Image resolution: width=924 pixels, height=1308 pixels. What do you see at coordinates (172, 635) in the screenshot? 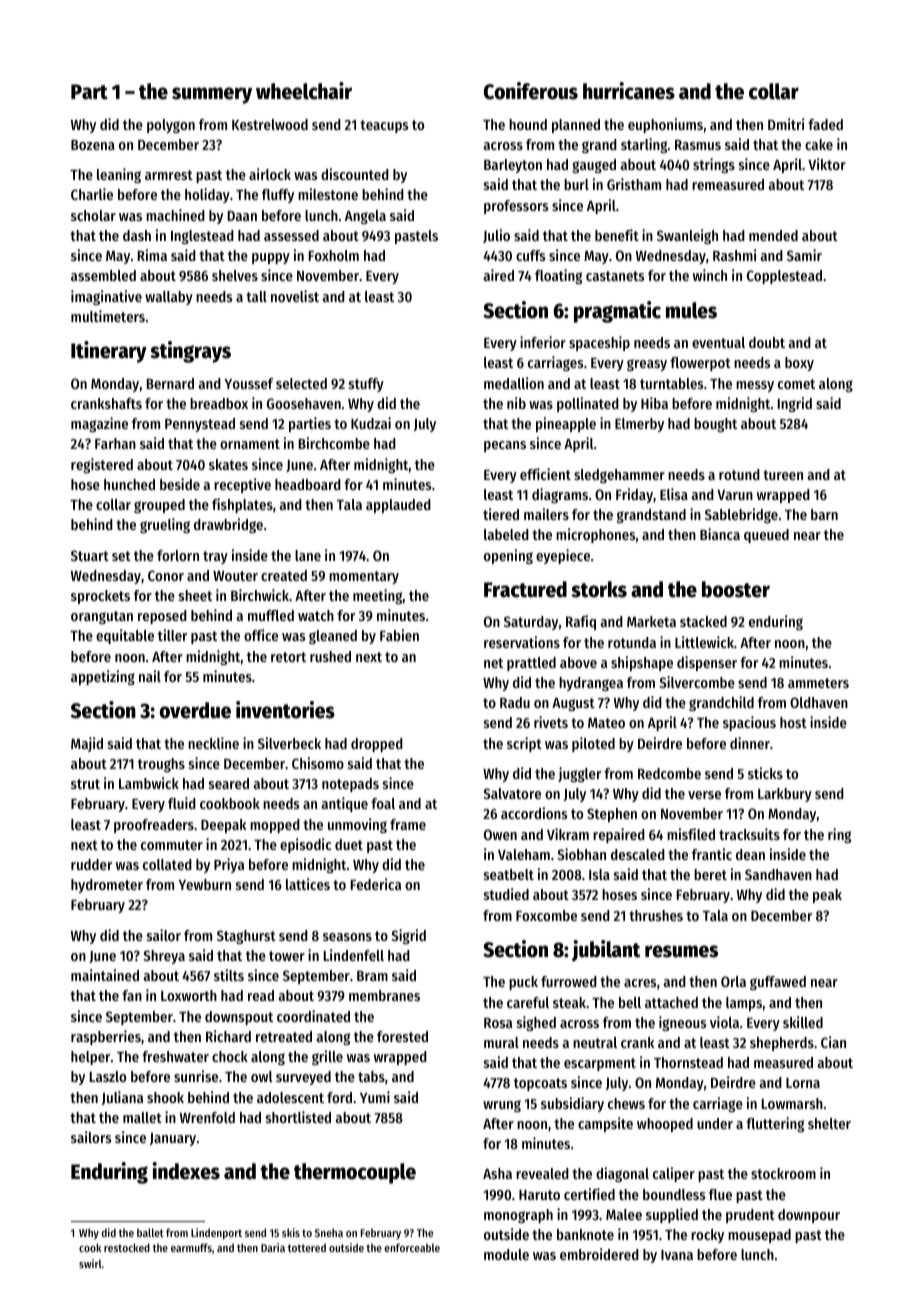
I see `tiller` at bounding box center [172, 635].
